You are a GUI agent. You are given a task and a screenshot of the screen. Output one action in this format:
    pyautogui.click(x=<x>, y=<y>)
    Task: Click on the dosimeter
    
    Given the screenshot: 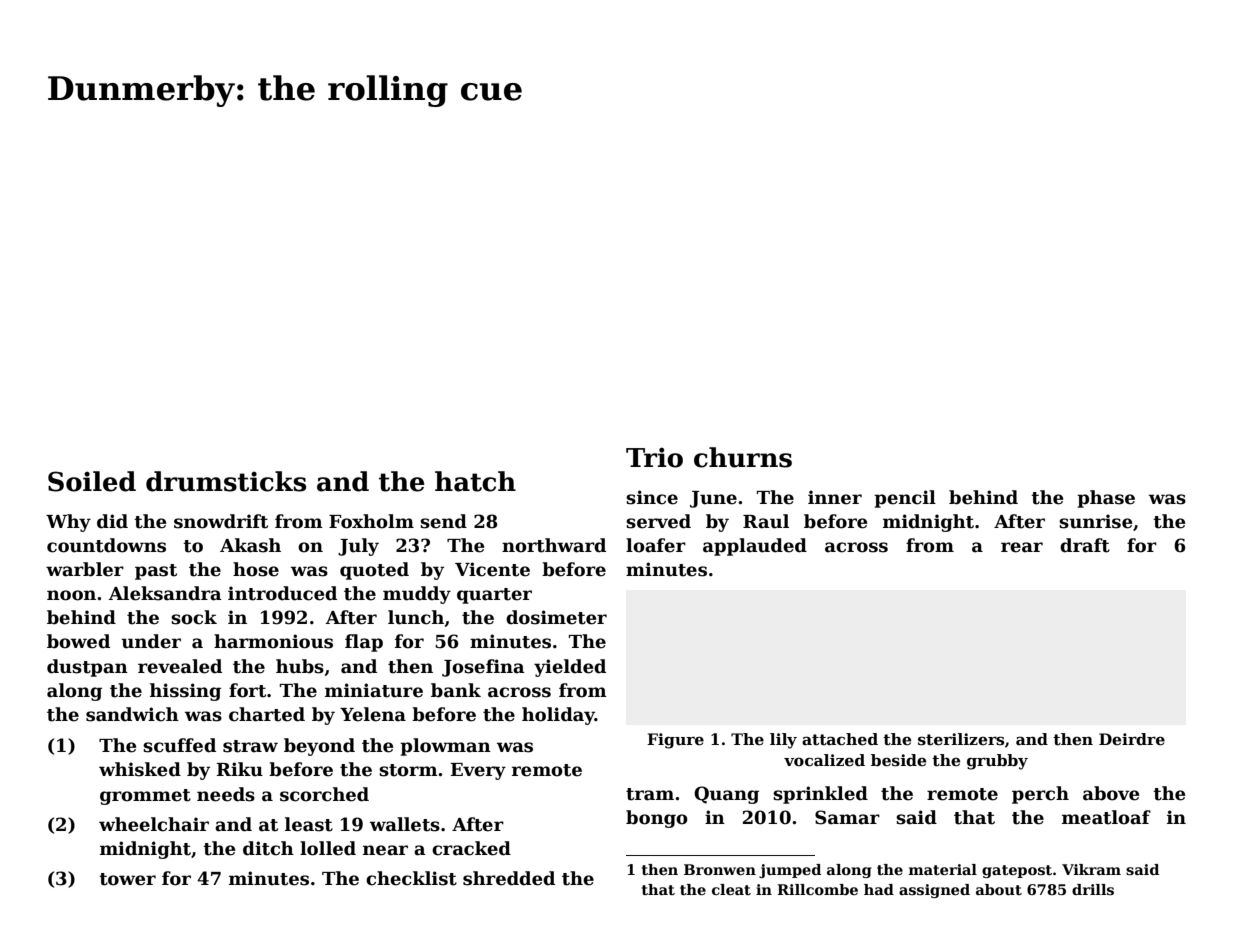 What is the action you would take?
    pyautogui.click(x=556, y=617)
